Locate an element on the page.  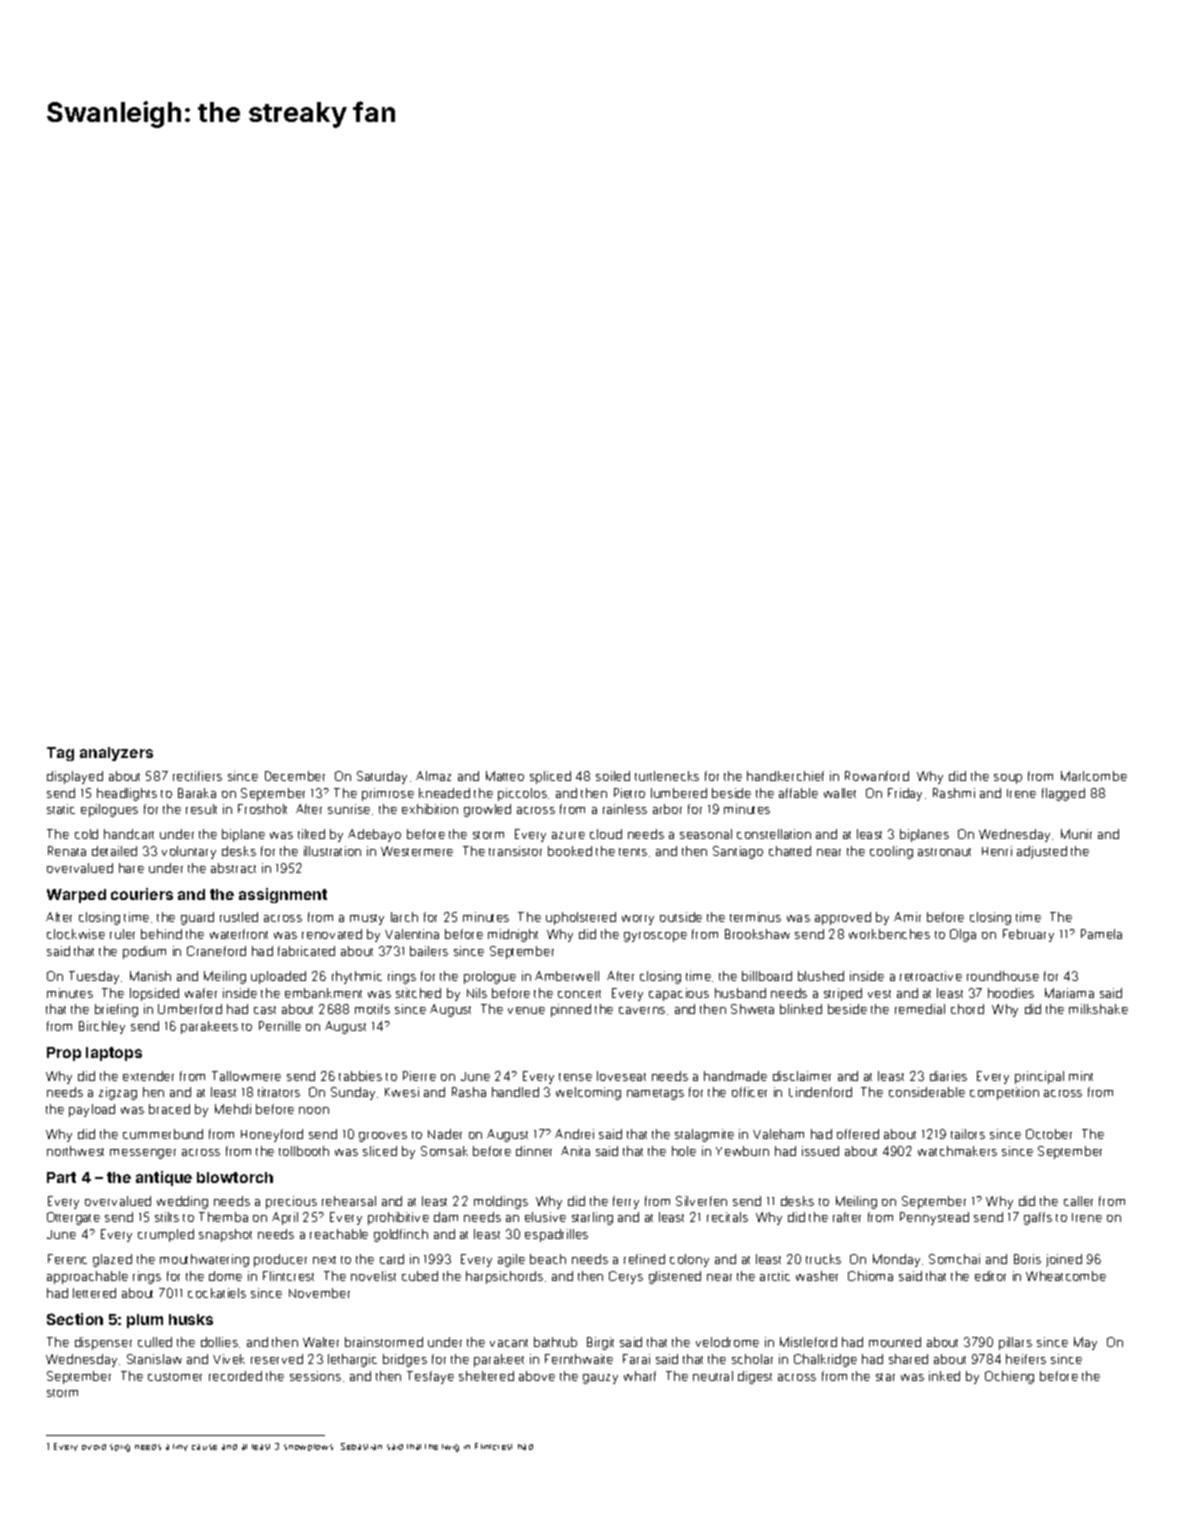
Olga is located at coordinates (963, 935).
